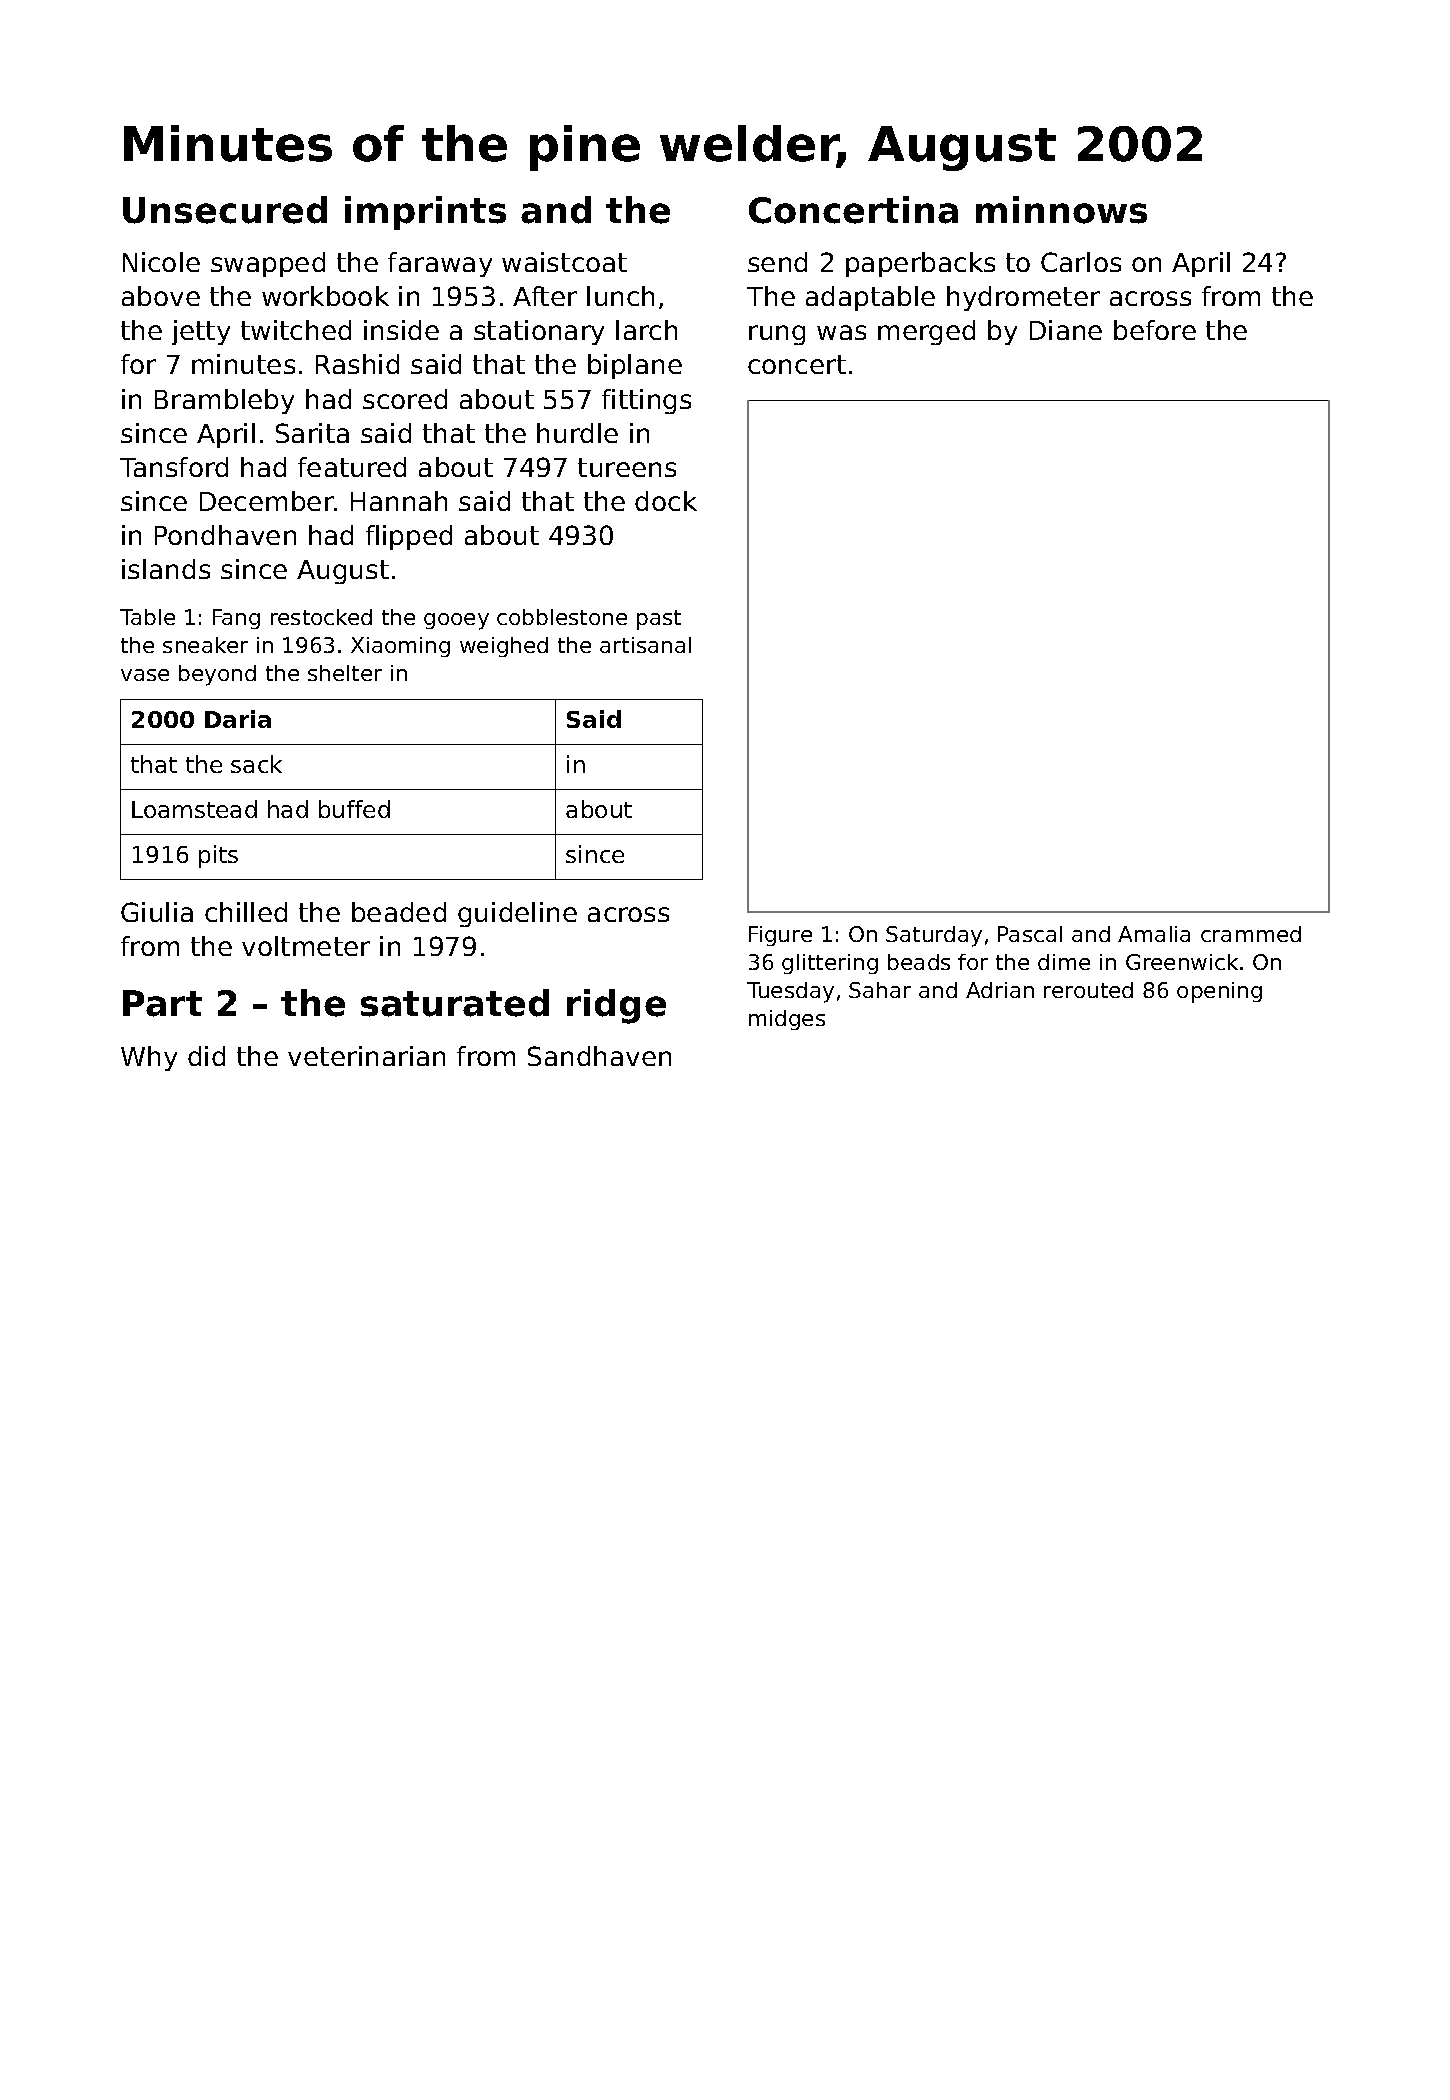 The height and width of the page is (2100, 1450). What do you see at coordinates (1155, 330) in the page?
I see `before` at bounding box center [1155, 330].
